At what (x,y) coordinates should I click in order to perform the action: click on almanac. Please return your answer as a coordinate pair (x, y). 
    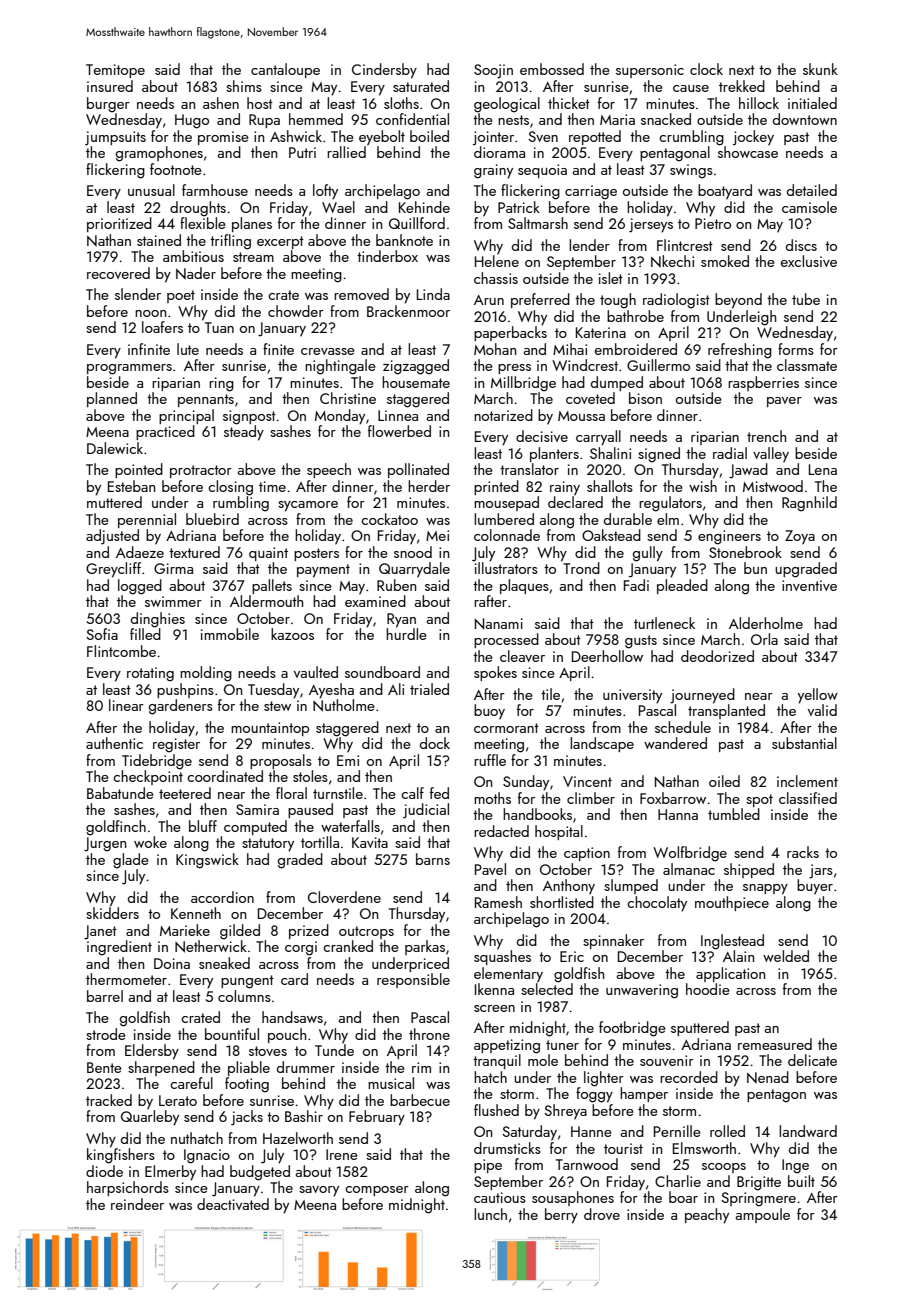
    Looking at the image, I should click on (689, 869).
